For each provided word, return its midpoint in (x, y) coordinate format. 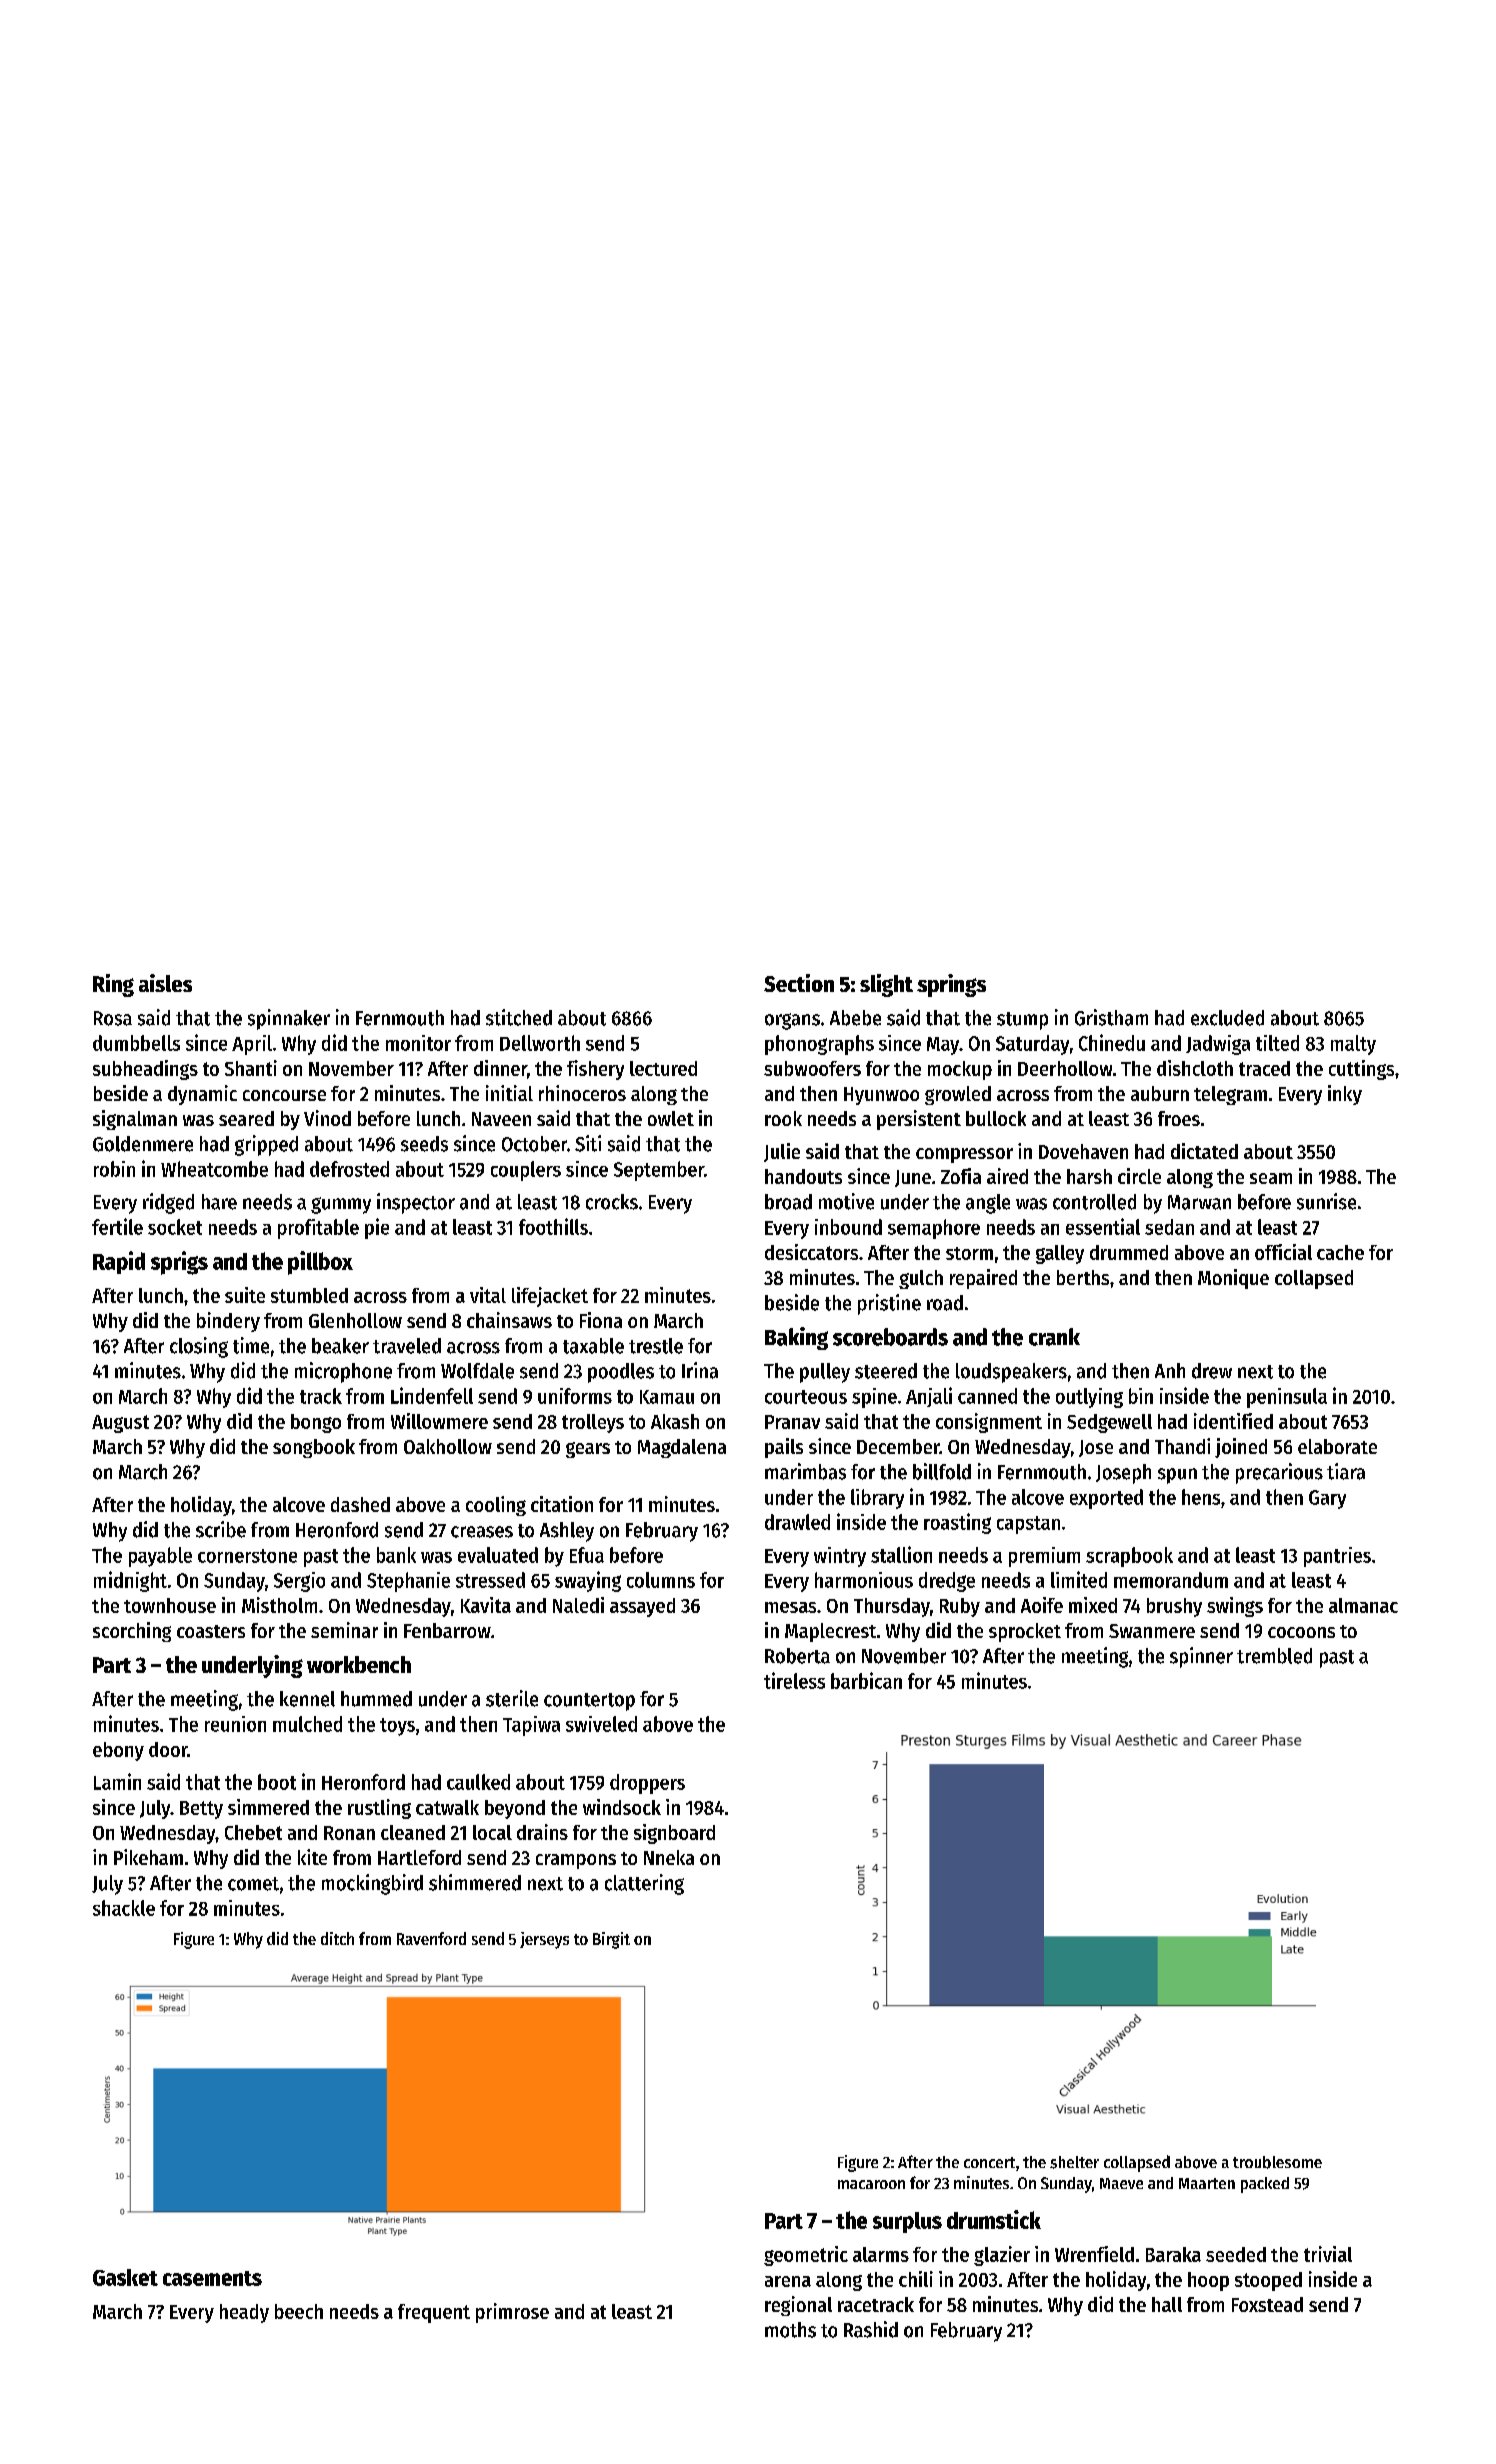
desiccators (811, 1252)
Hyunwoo (881, 1096)
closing (199, 1347)
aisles (165, 983)
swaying (588, 1581)
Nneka (669, 1857)
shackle (124, 1908)
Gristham (1111, 1017)
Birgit (611, 1940)
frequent (434, 2313)
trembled (1274, 1656)
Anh (1170, 1370)
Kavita (486, 1605)
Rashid (871, 2329)
